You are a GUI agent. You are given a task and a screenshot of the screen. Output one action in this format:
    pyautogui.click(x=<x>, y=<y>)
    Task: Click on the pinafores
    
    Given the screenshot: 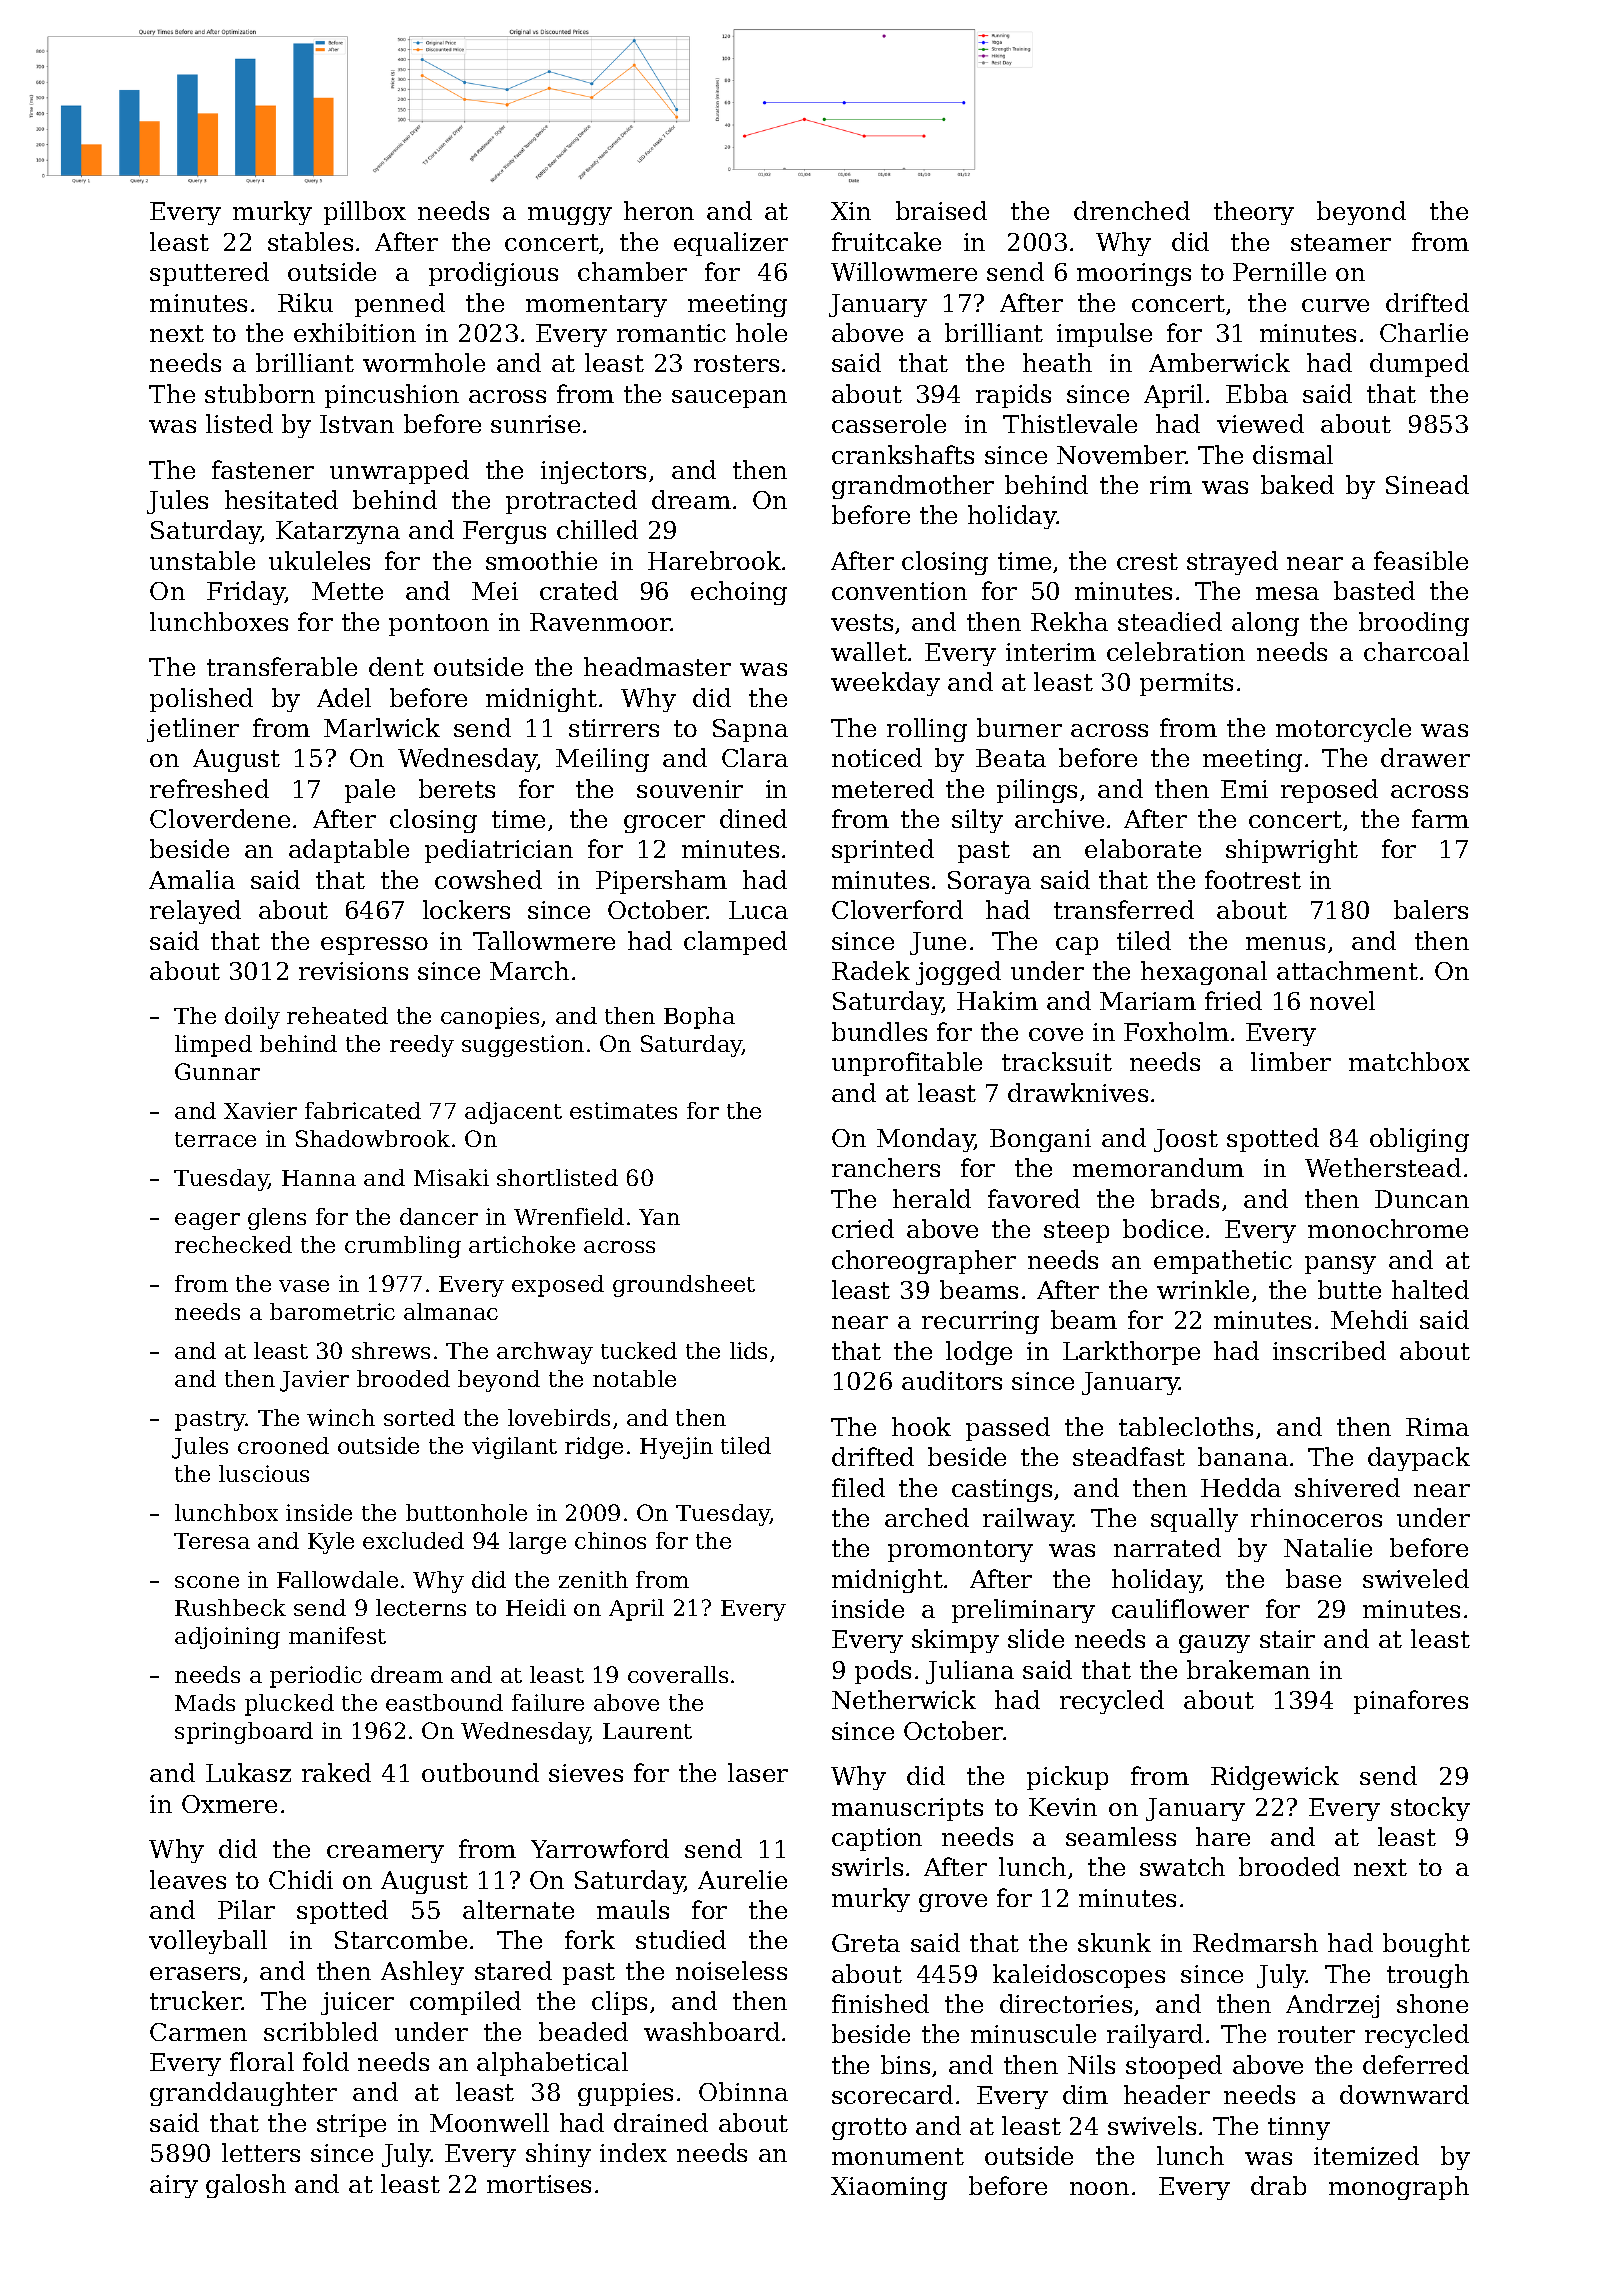 What is the action you would take?
    pyautogui.click(x=1411, y=1702)
